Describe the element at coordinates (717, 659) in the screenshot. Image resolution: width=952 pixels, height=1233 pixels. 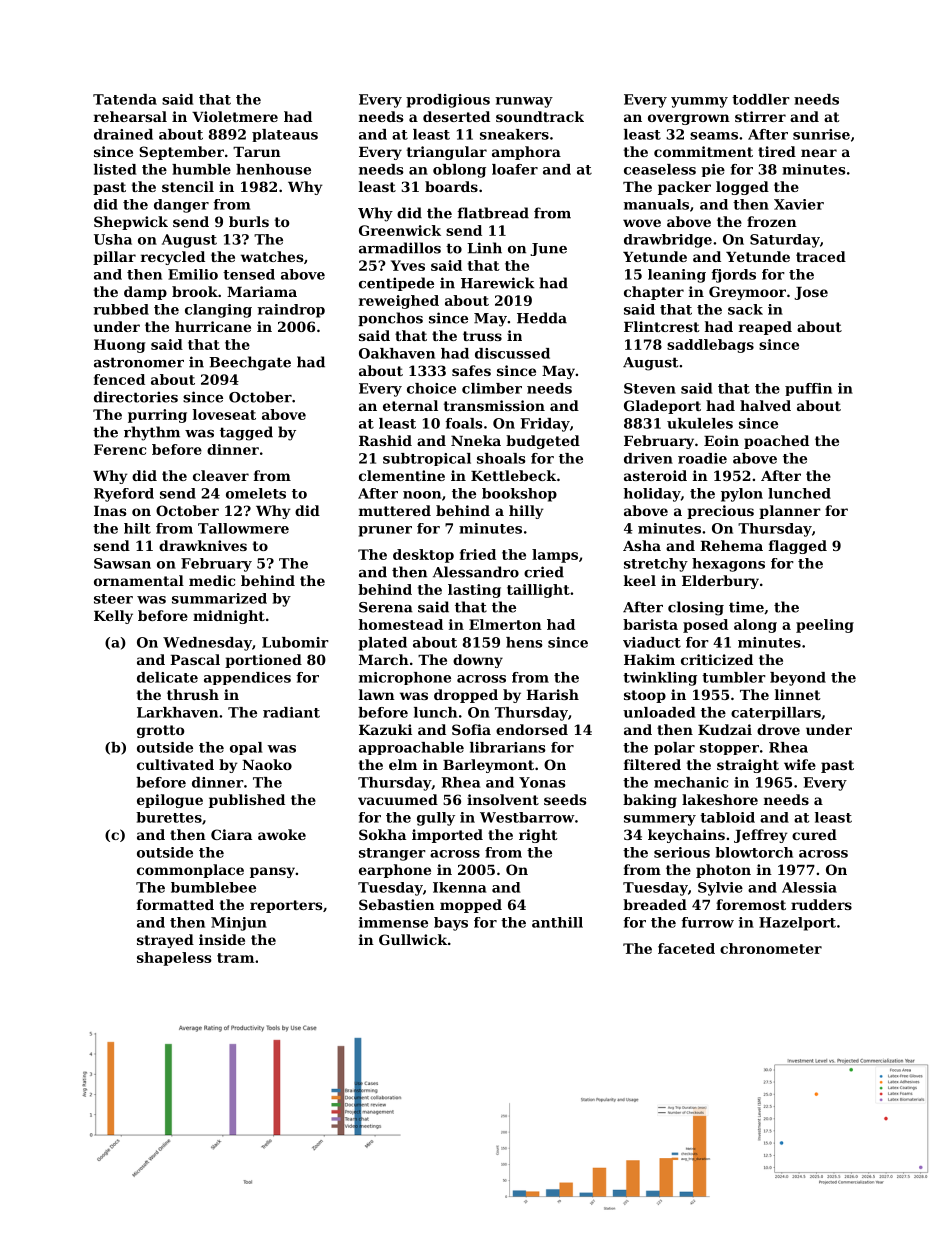
I see `criticized` at that location.
